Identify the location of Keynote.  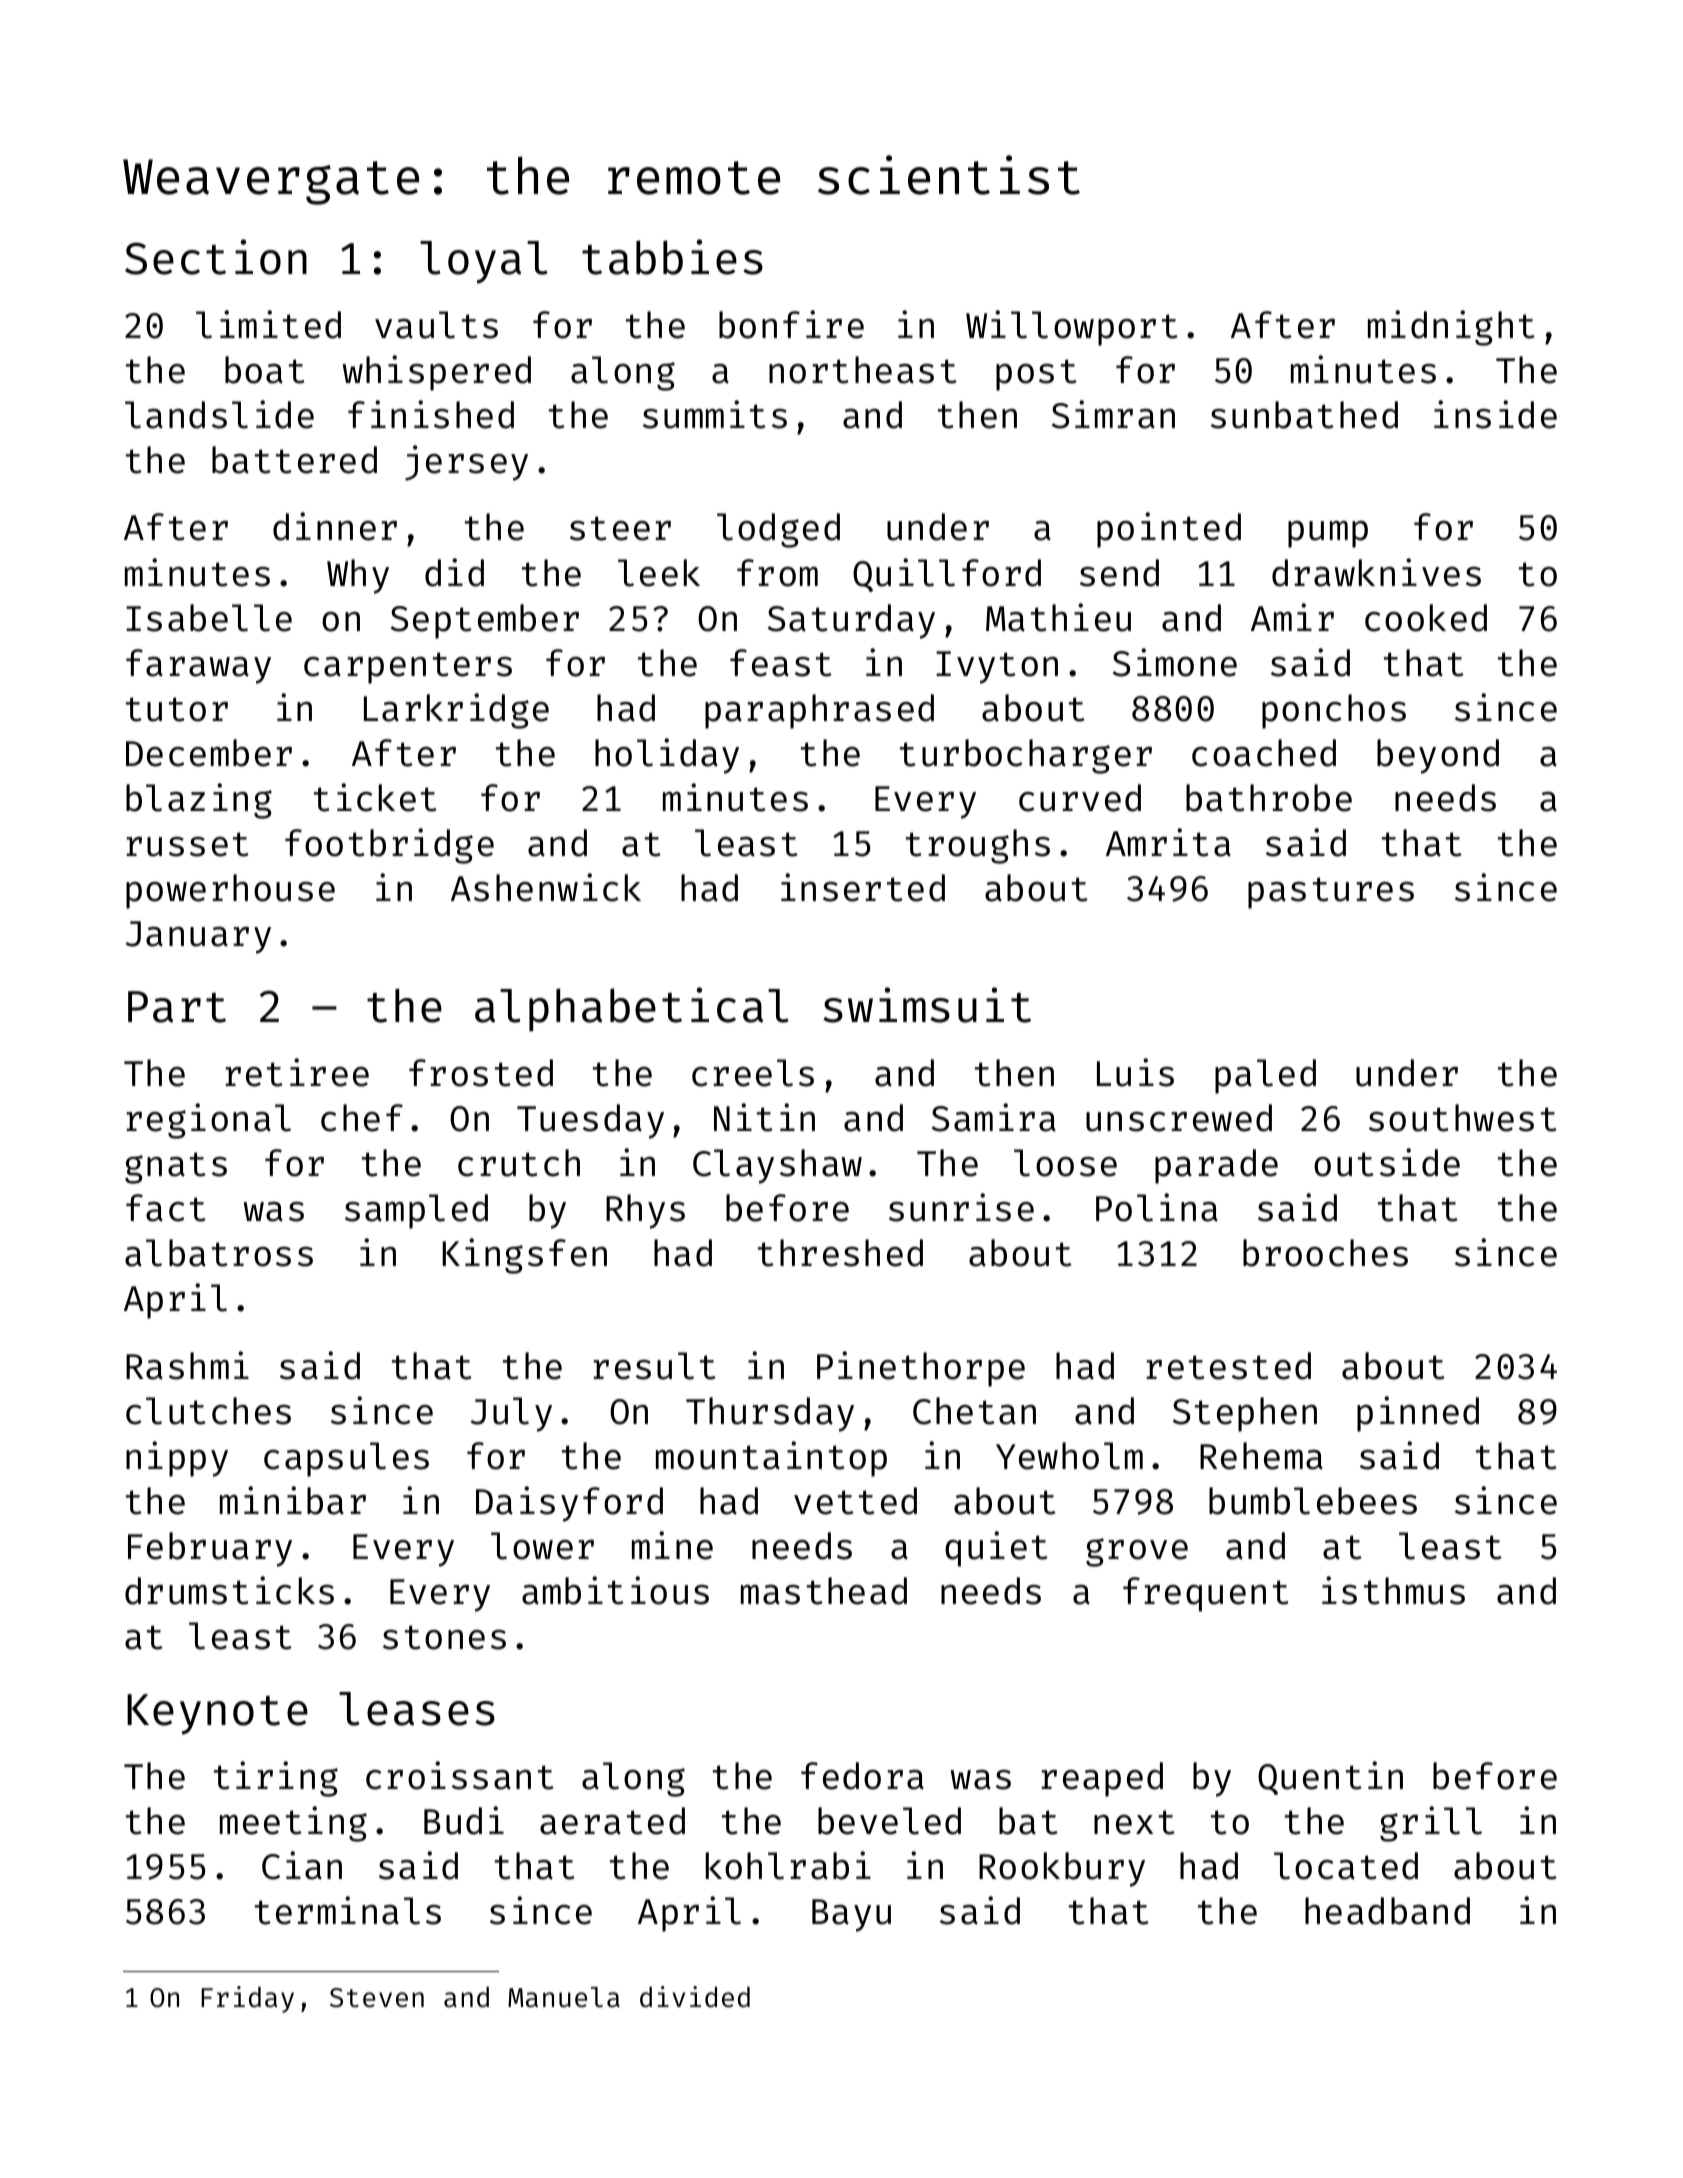
(217, 1714).
